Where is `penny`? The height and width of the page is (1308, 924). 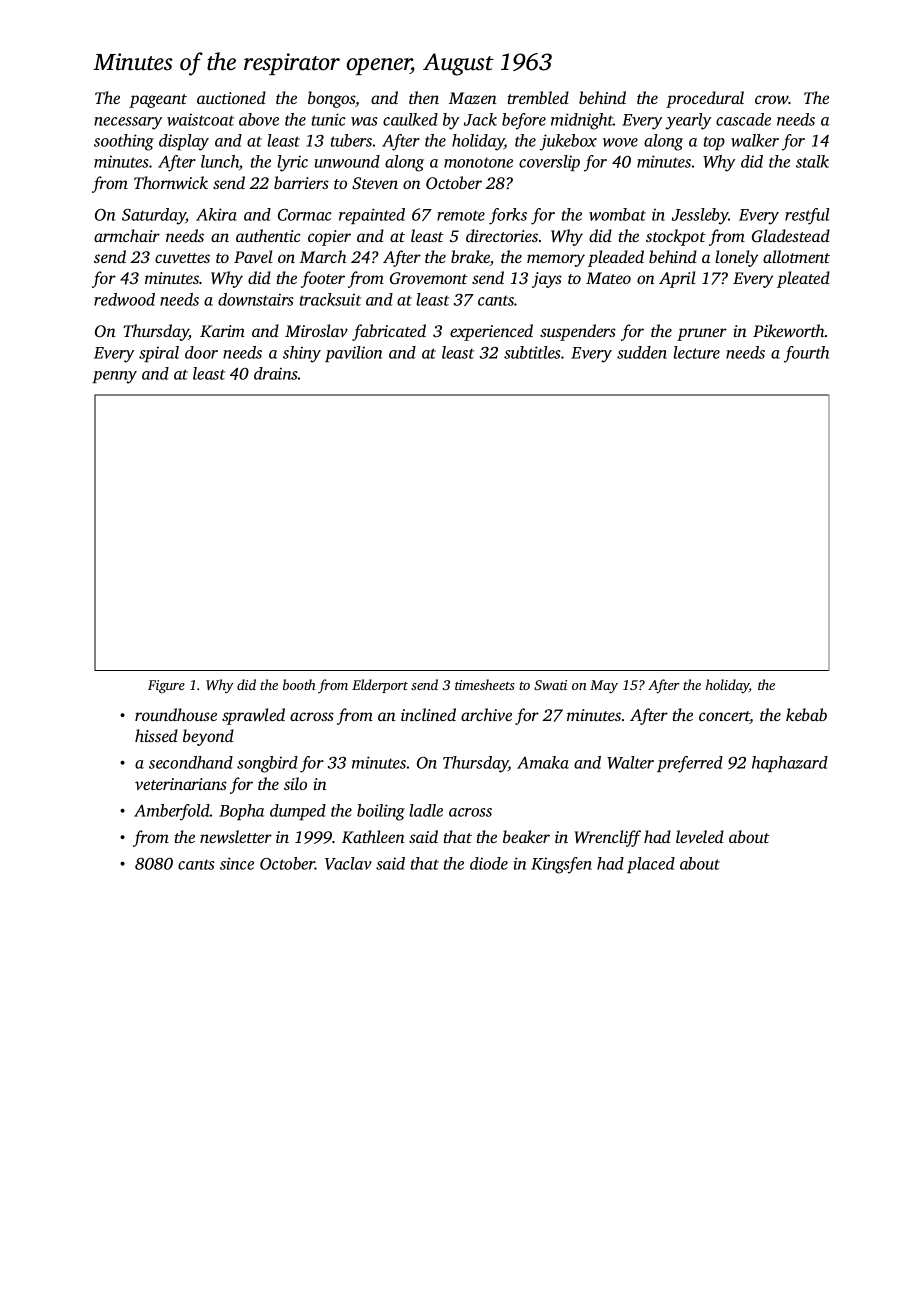 penny is located at coordinates (114, 377).
